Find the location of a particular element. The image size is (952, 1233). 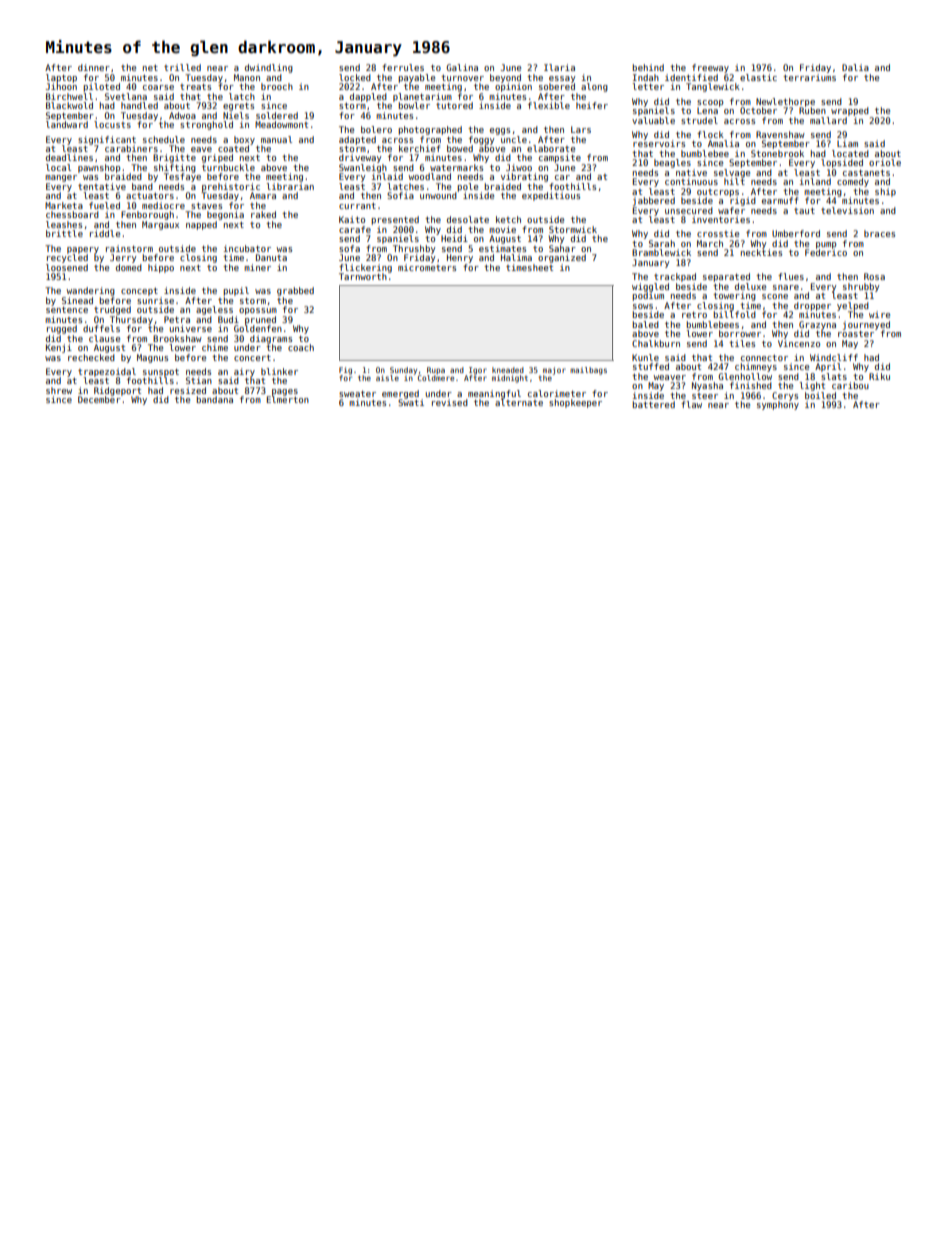

sunrise is located at coordinates (155, 300).
